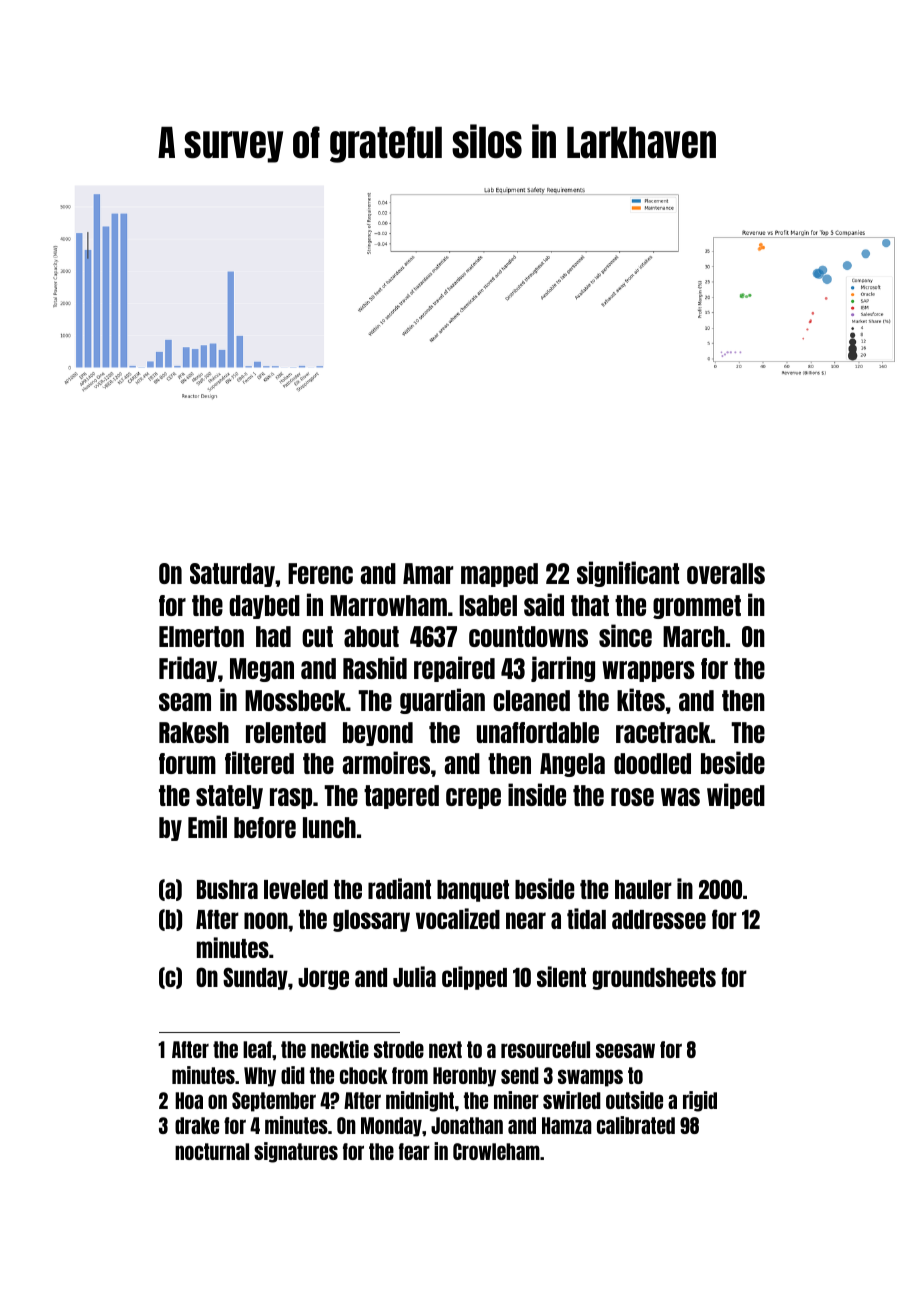 The width and height of the screenshot is (924, 1311). What do you see at coordinates (499, 575) in the screenshot?
I see `mapped` at bounding box center [499, 575].
